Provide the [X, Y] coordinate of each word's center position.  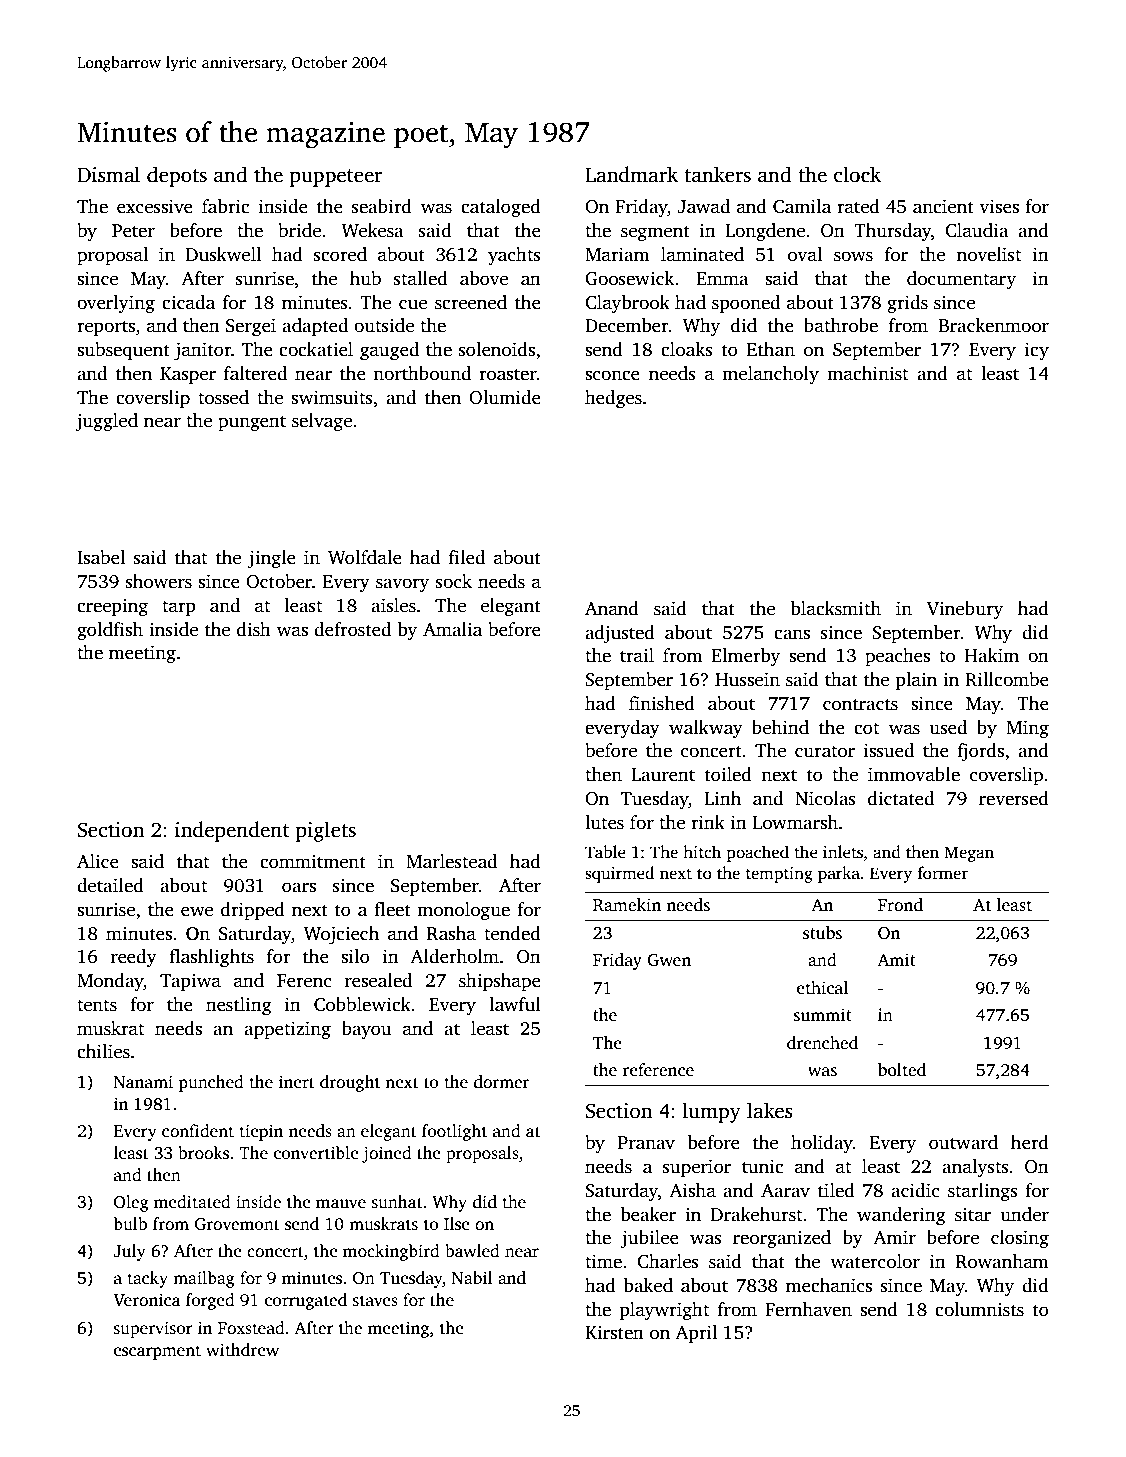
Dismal [108, 174]
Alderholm [454, 956]
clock [857, 174]
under [1024, 1214]
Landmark [631, 174]
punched [211, 1083]
